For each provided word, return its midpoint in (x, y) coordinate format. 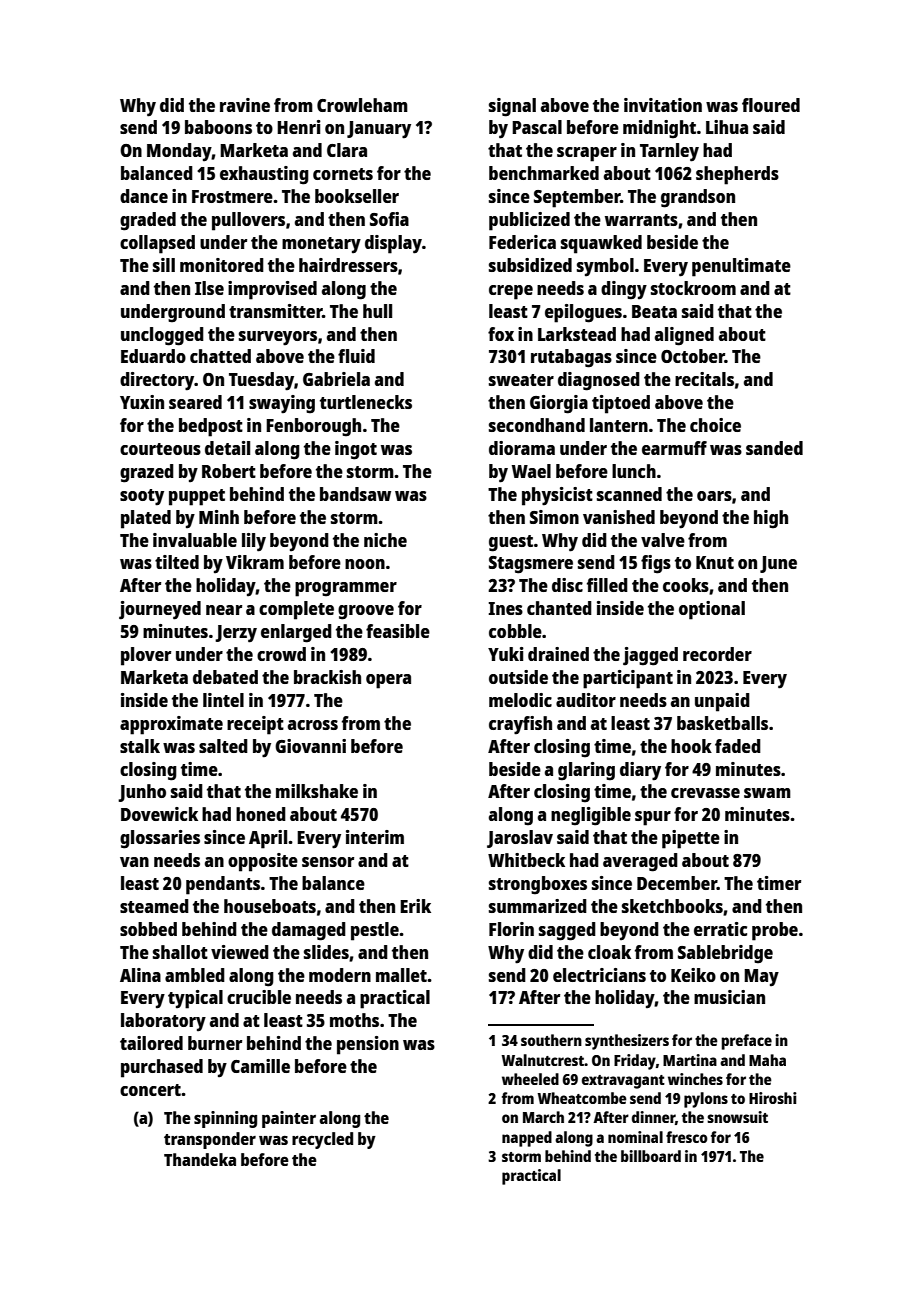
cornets (343, 174)
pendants (223, 885)
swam (767, 793)
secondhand (537, 425)
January (379, 130)
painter (289, 1119)
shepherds (737, 175)
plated (146, 519)
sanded (774, 448)
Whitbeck (526, 860)
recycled (322, 1140)
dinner (653, 1117)
